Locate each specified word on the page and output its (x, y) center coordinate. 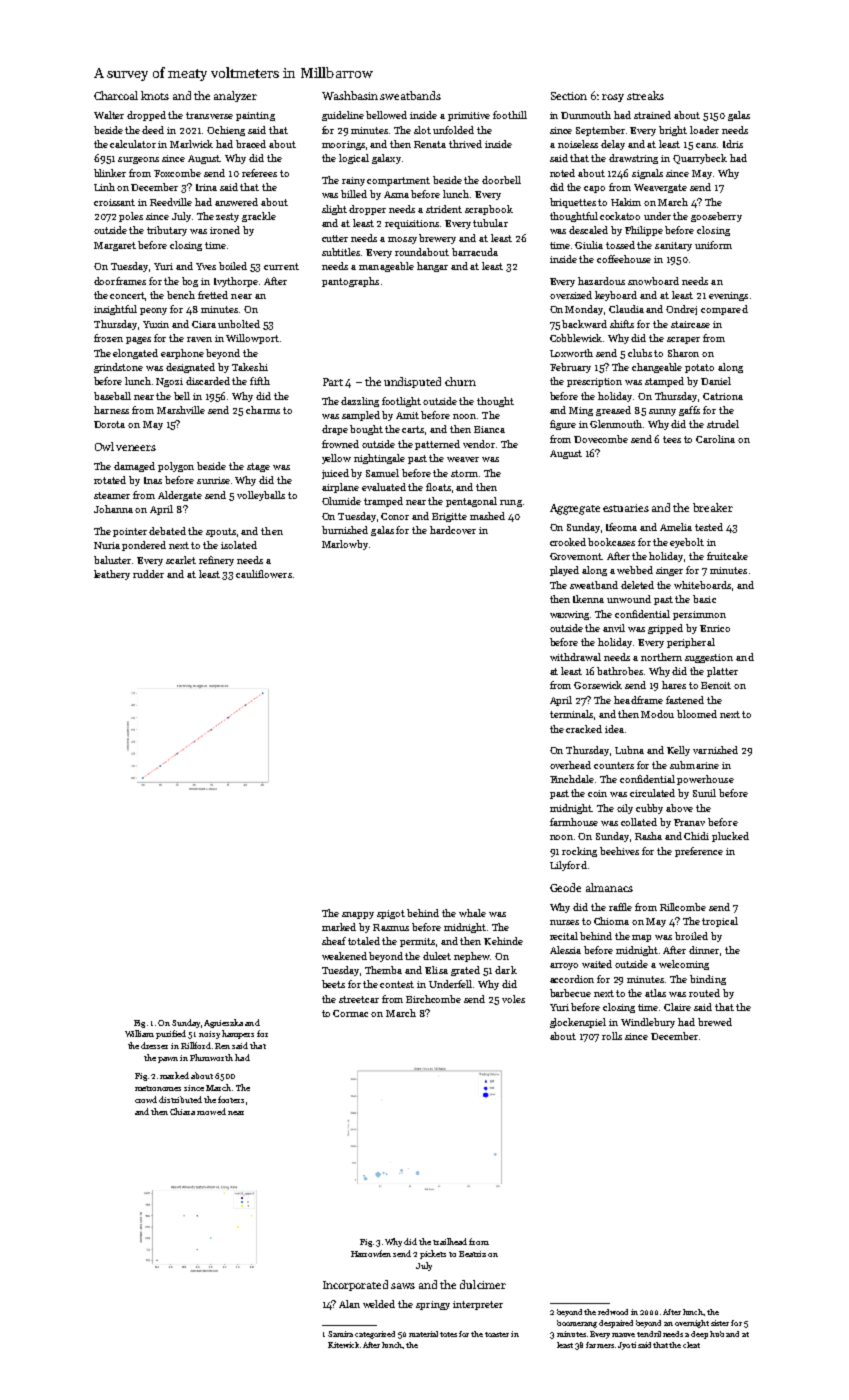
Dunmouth (586, 115)
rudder (148, 574)
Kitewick (343, 1345)
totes (448, 1334)
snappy (358, 915)
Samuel (382, 473)
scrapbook (489, 210)
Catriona (723, 396)
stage (258, 467)
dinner (705, 951)
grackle (259, 217)
